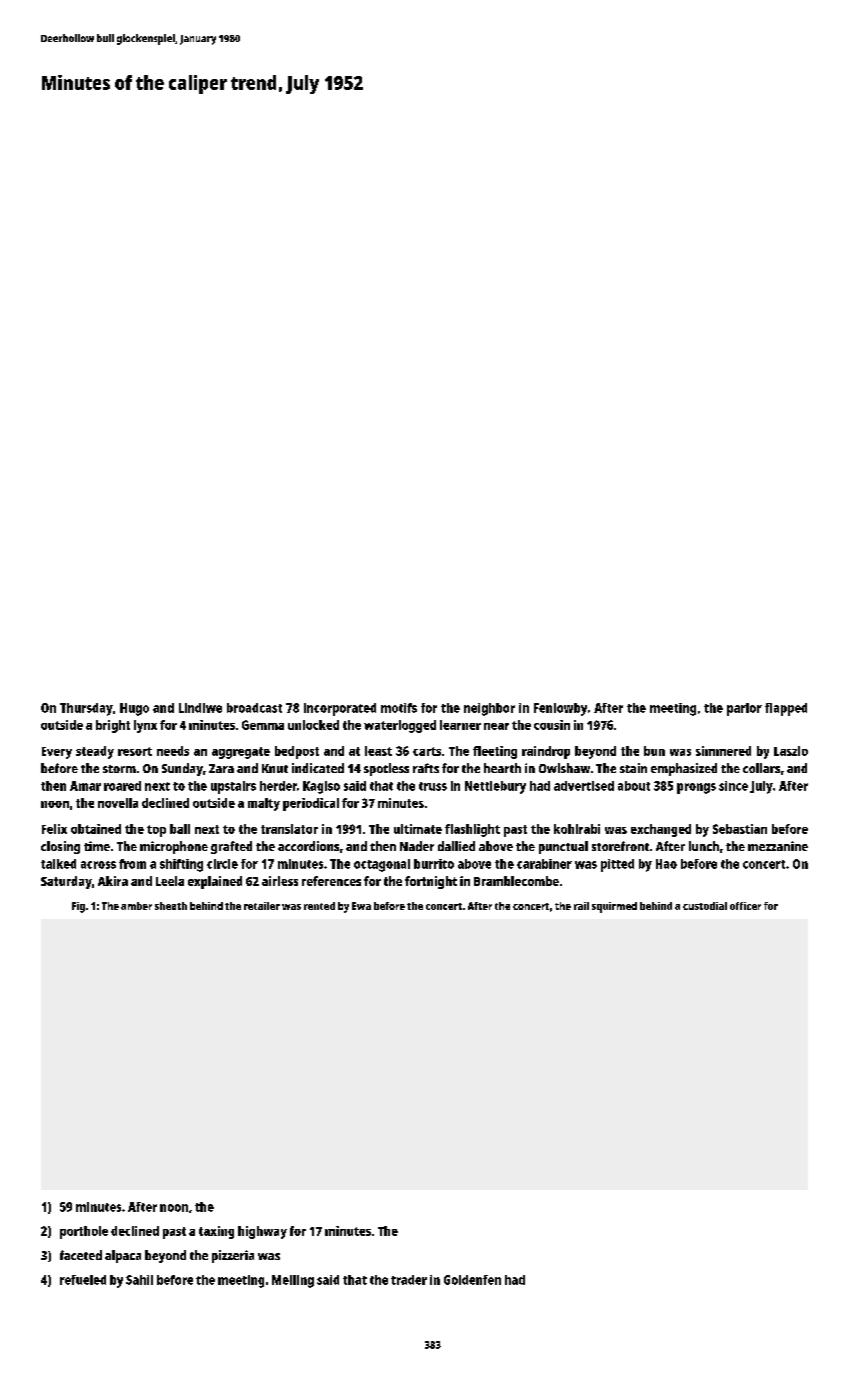 This screenshot has height=1400, width=849. Describe the element at coordinates (54, 829) in the screenshot. I see `Felix` at that location.
